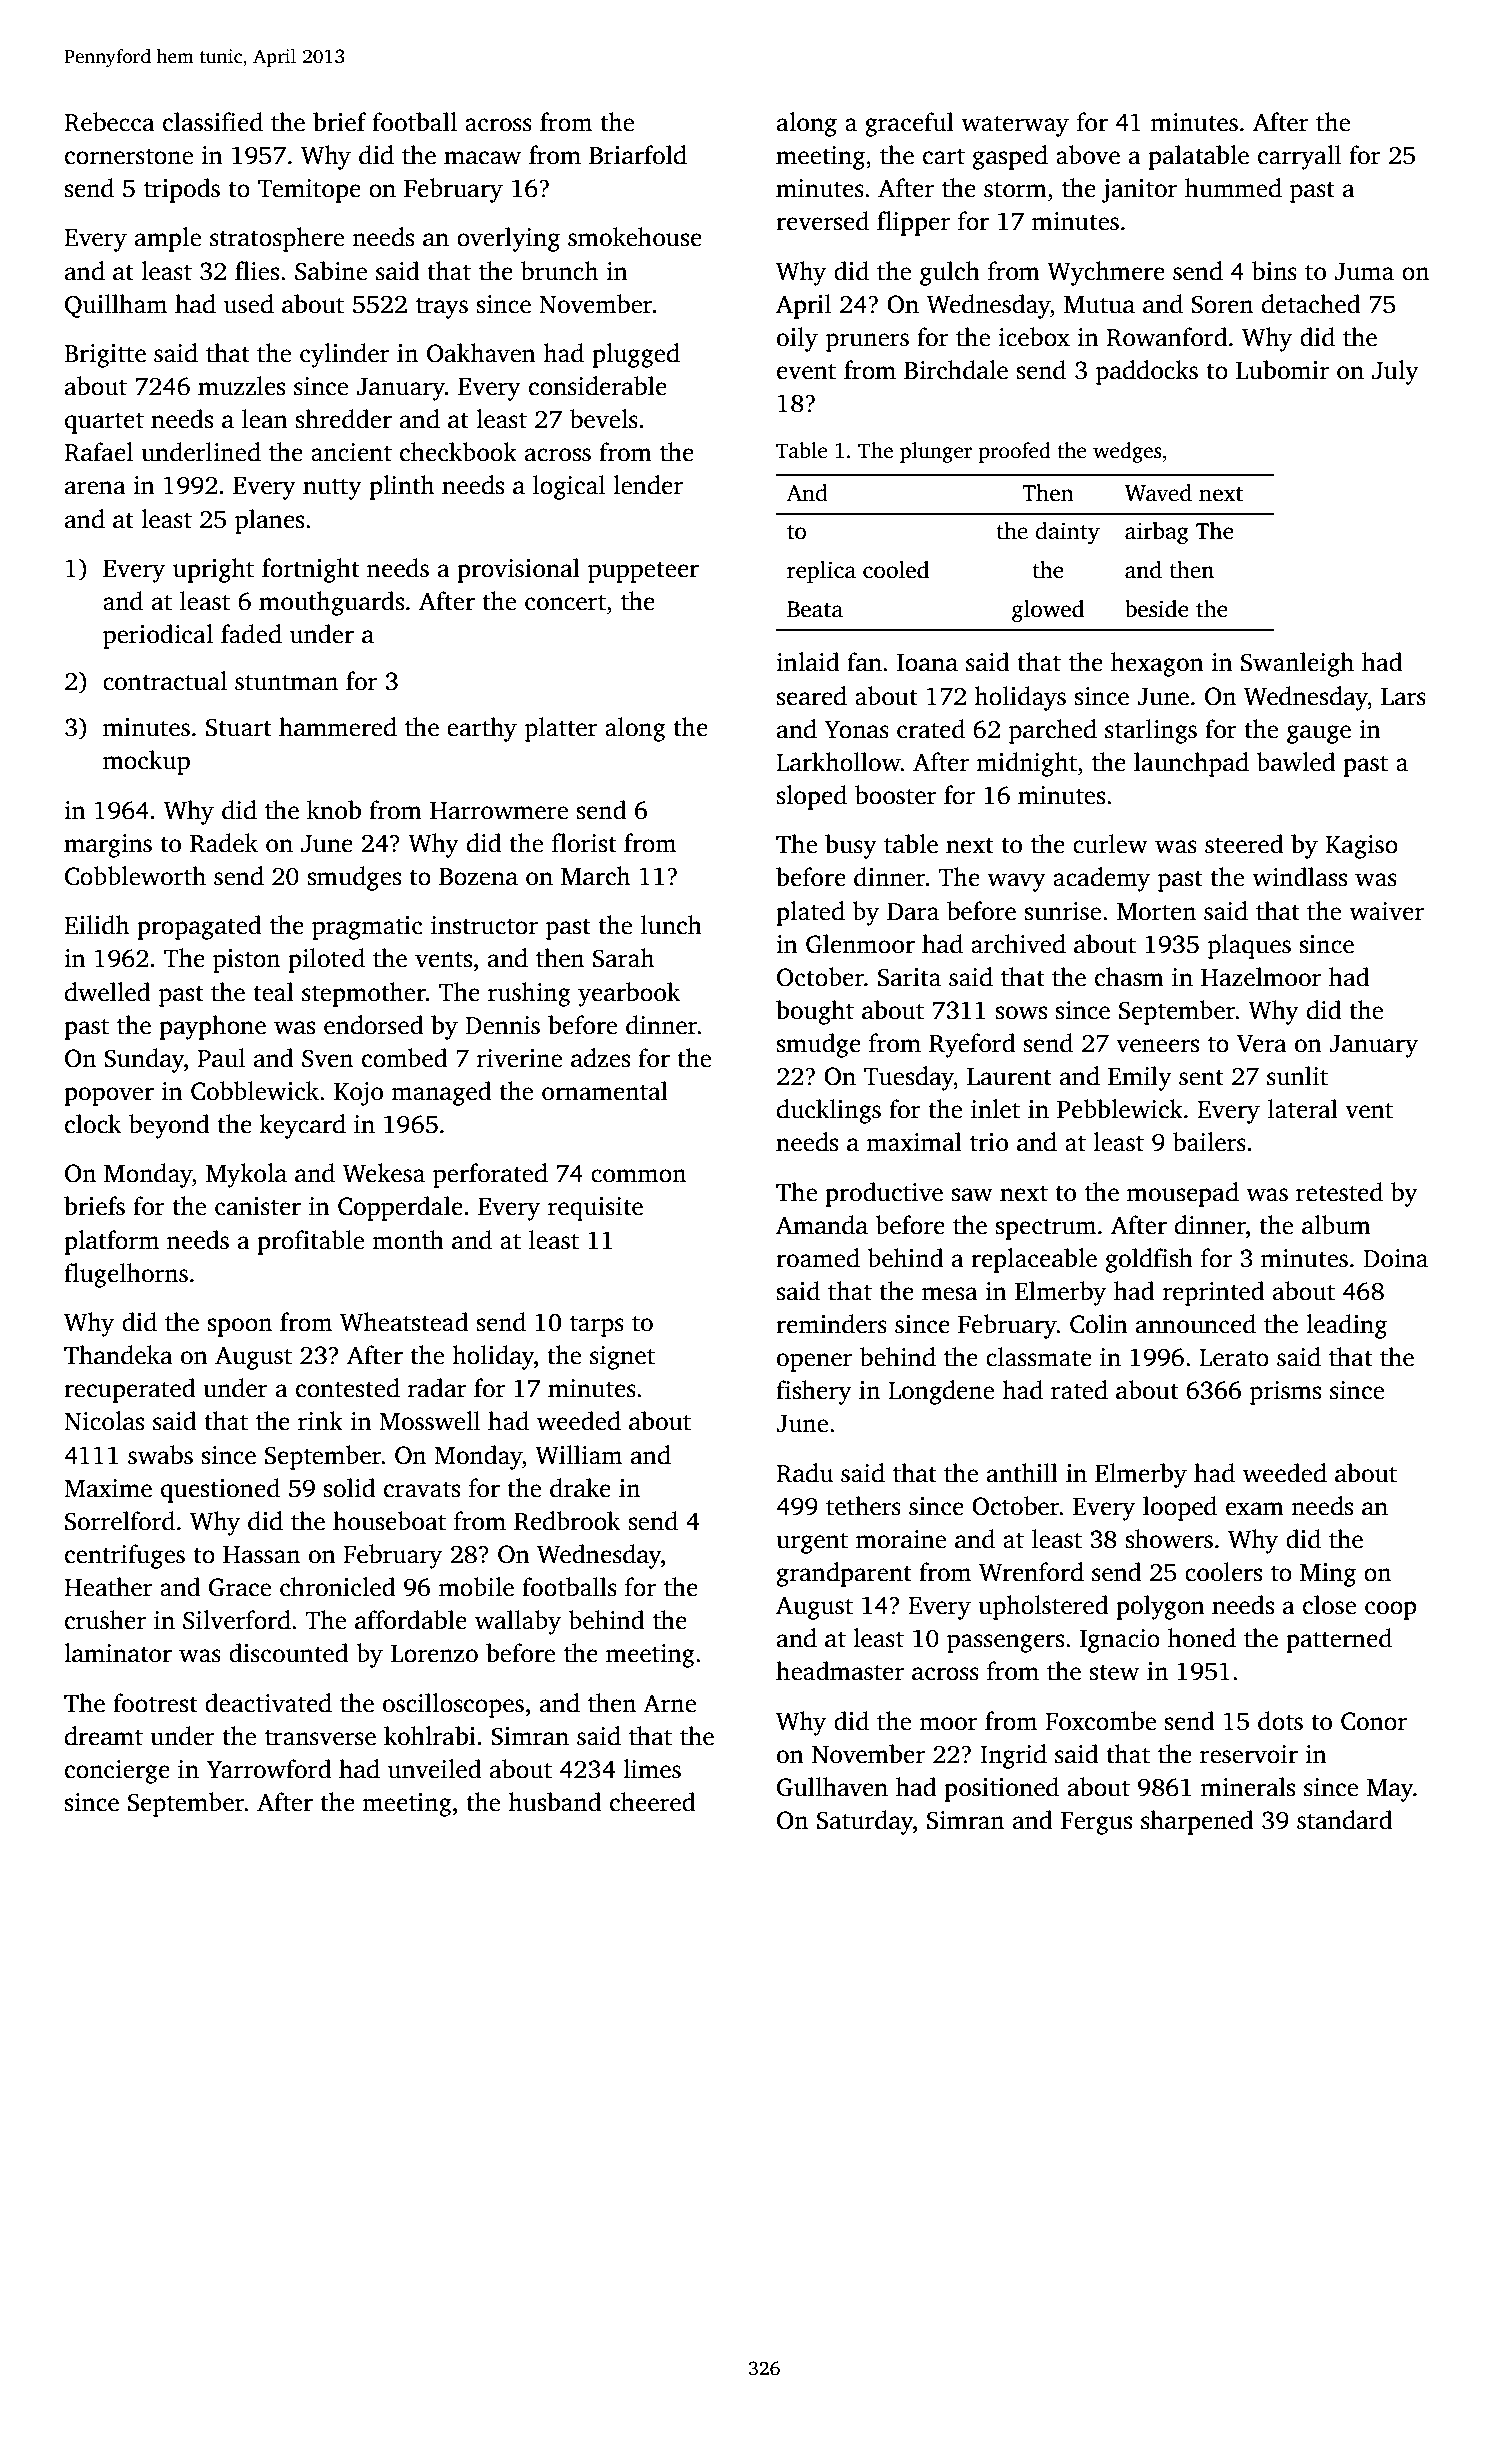 This screenshot has height=2464, width=1496. I want to click on concierge, so click(117, 1772).
